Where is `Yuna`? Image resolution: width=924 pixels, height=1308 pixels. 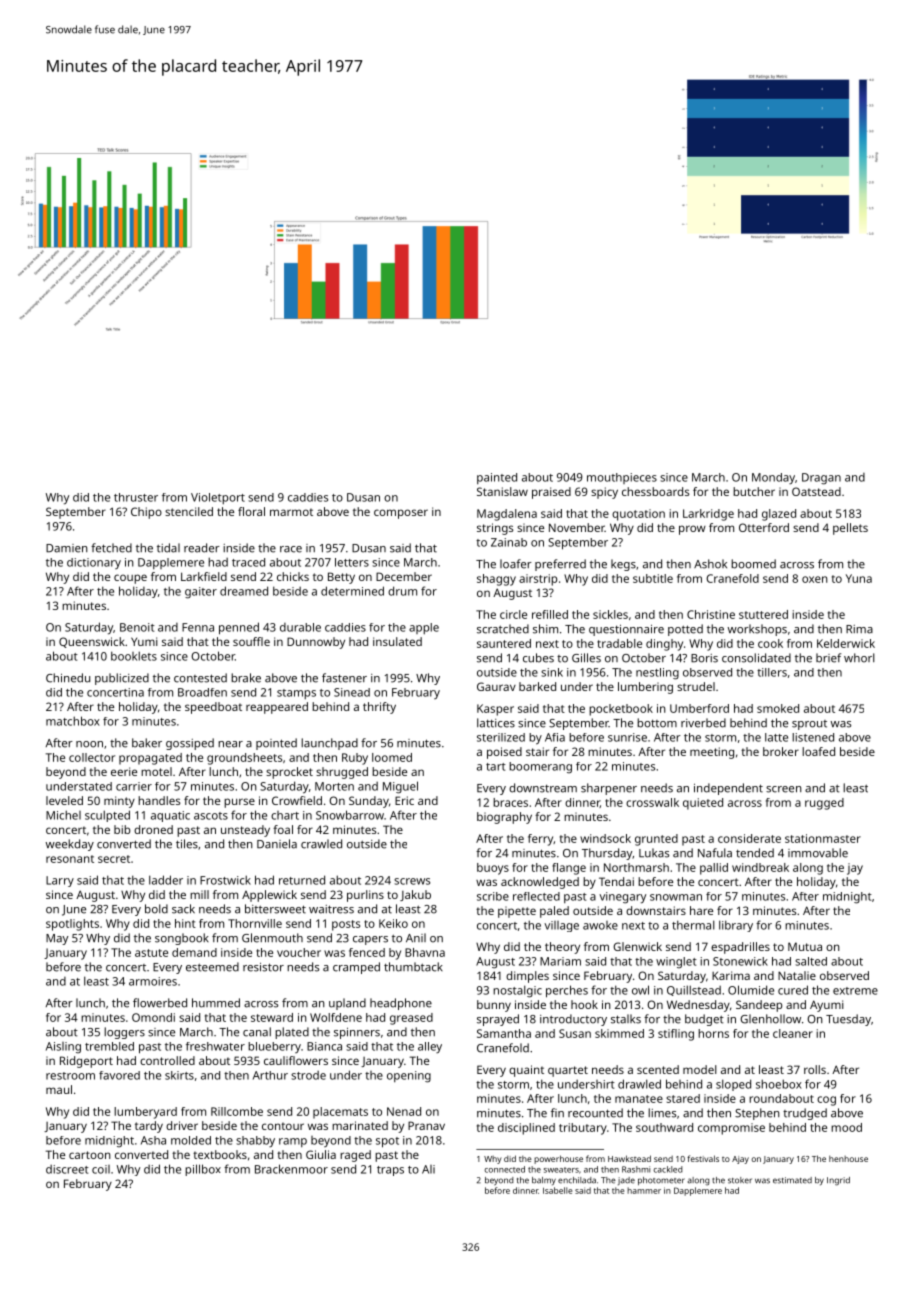
Yuna is located at coordinates (859, 578).
